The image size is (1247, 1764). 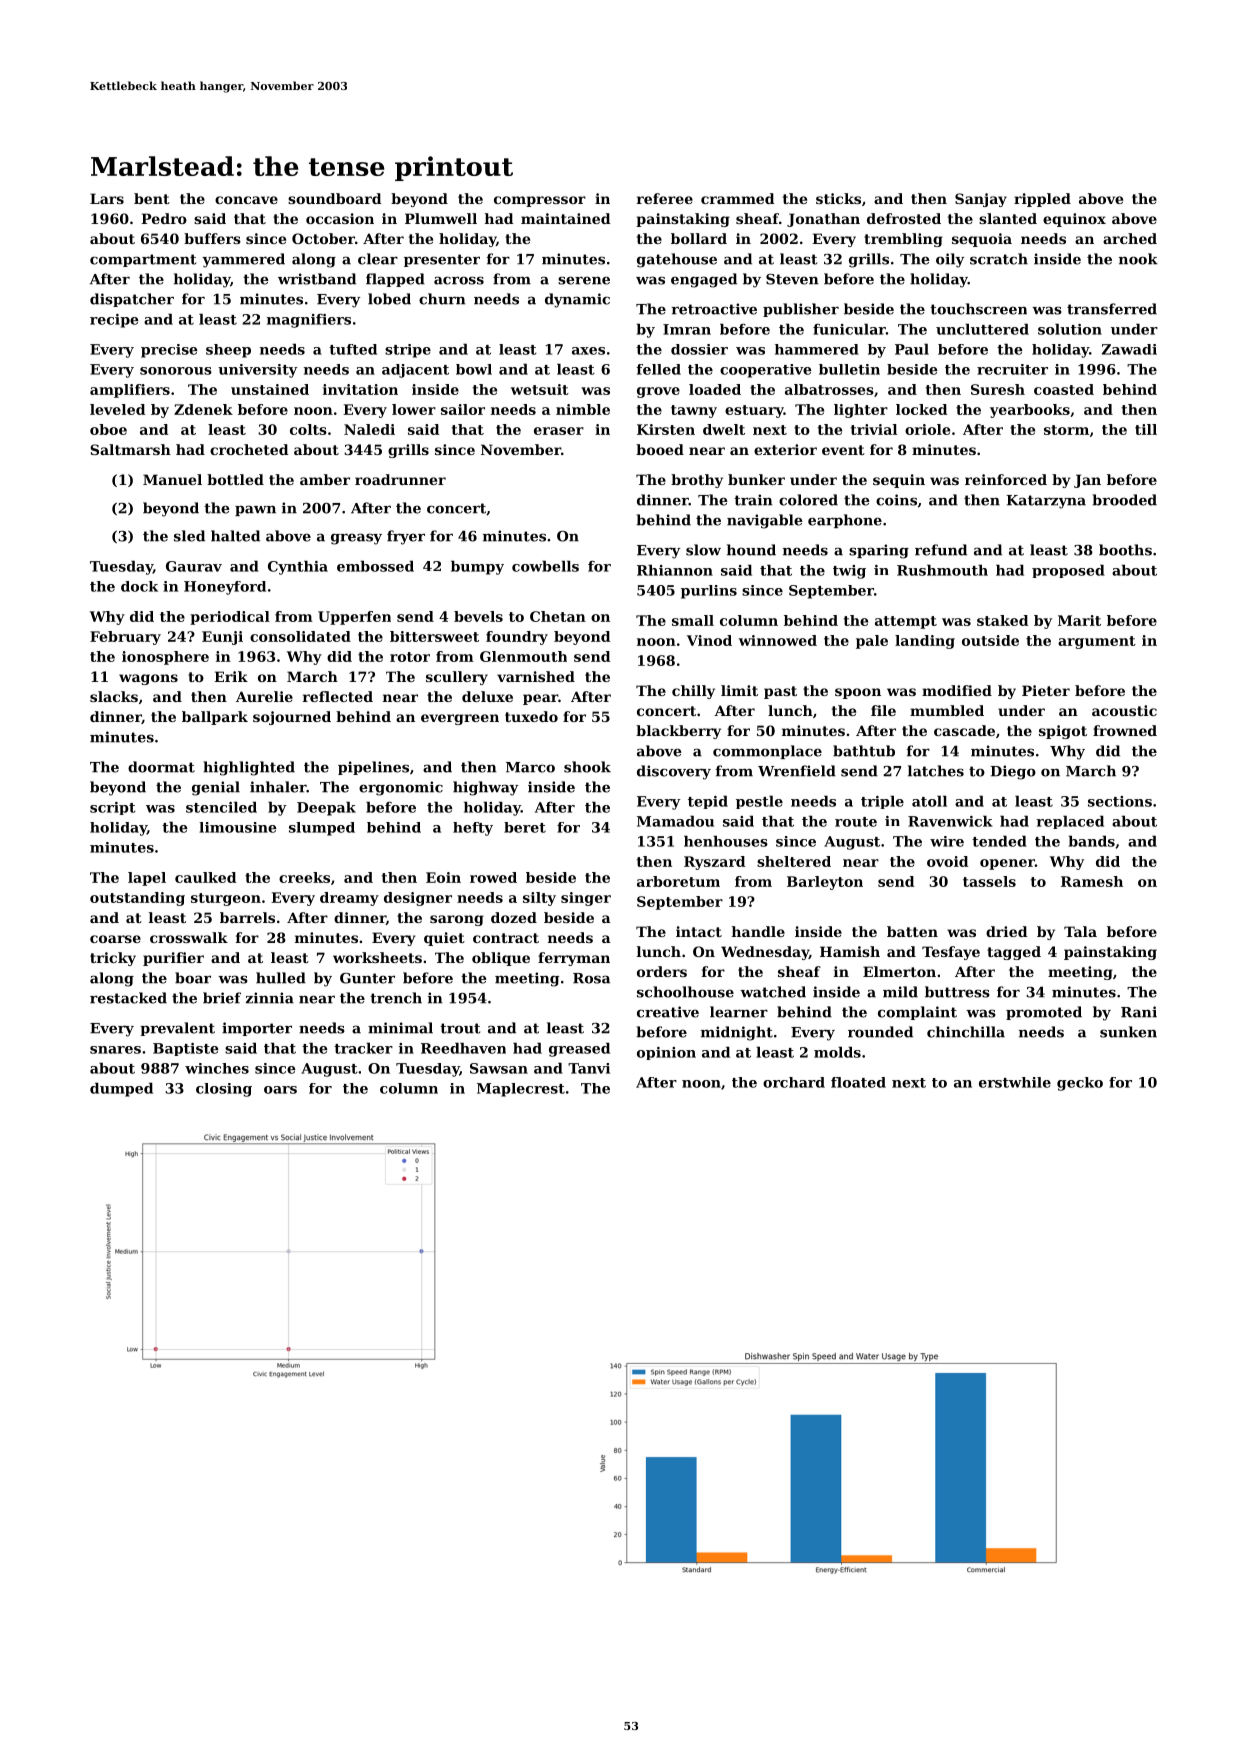 What do you see at coordinates (369, 429) in the image?
I see `Naledi` at bounding box center [369, 429].
